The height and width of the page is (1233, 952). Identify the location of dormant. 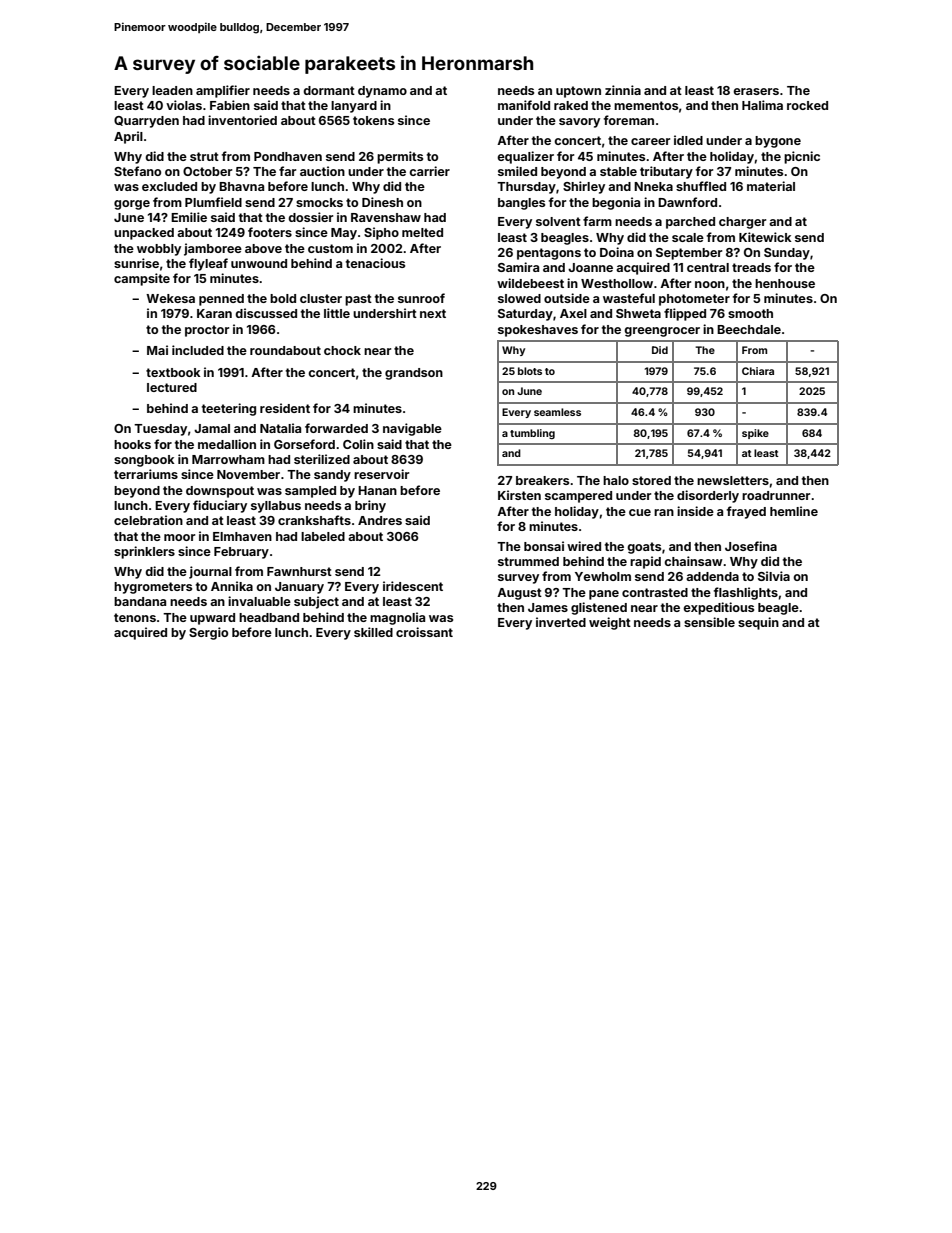
(329, 90).
